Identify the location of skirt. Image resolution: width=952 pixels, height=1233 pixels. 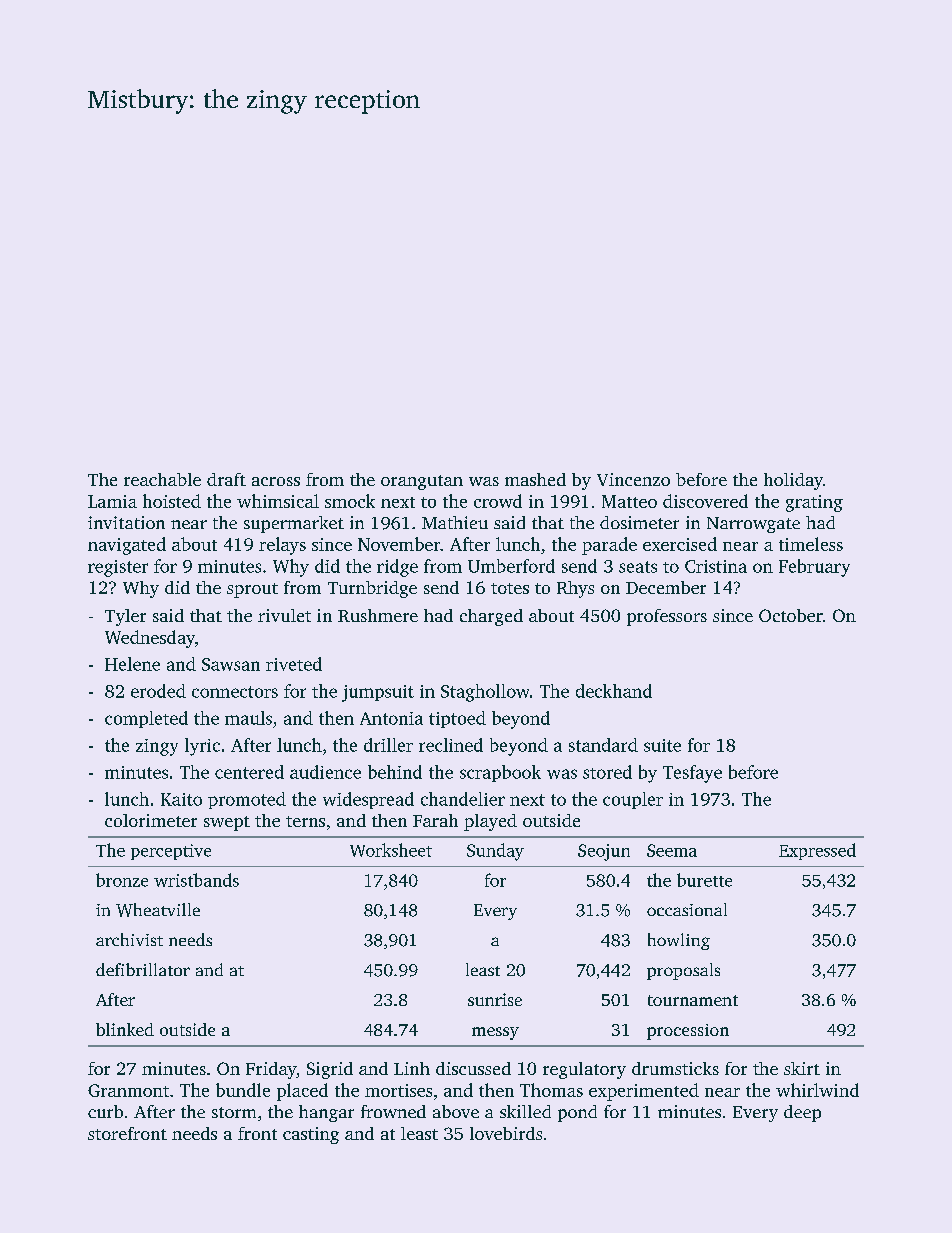
(802, 1068).
